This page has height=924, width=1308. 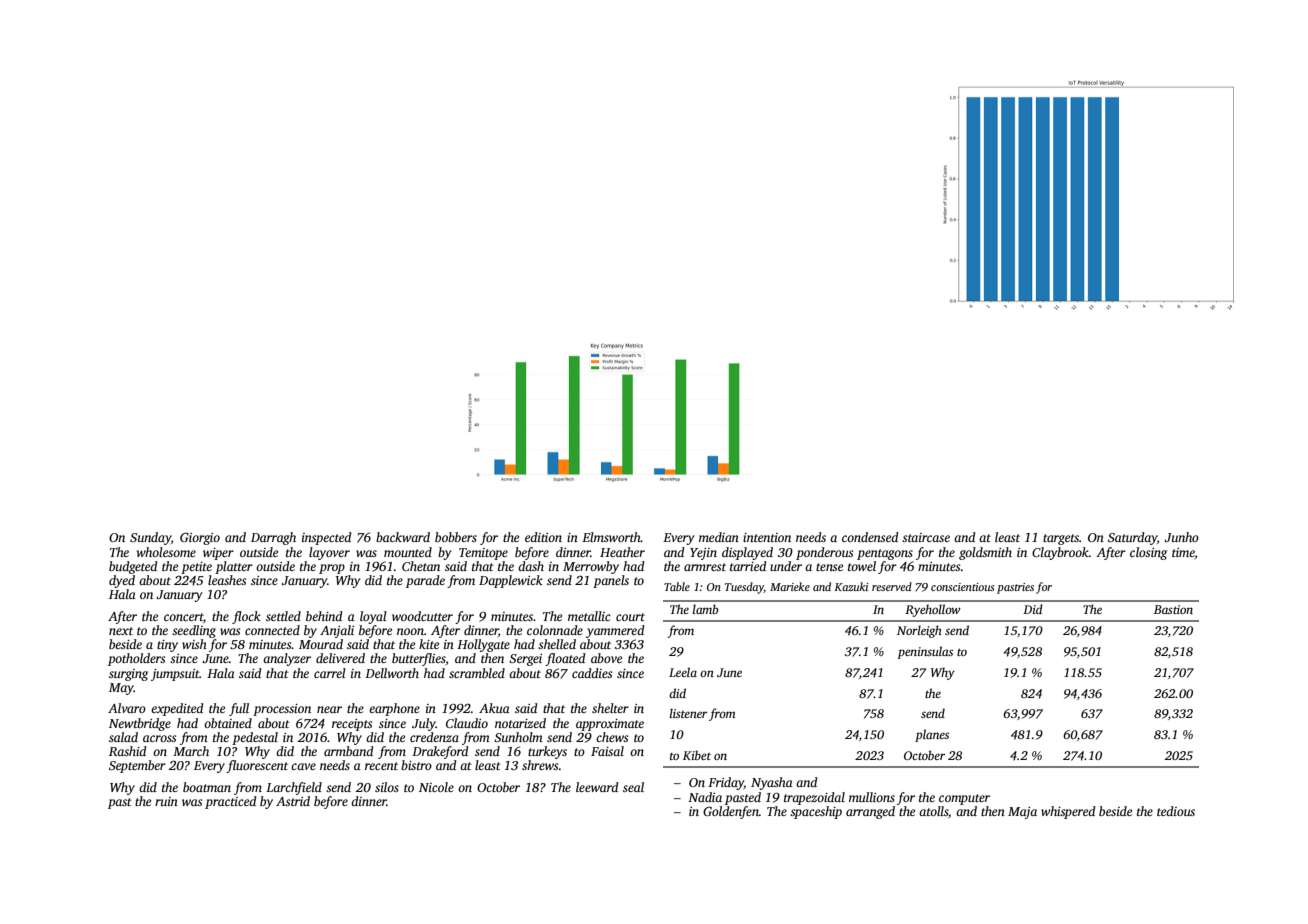 I want to click on ruin, so click(x=166, y=801).
